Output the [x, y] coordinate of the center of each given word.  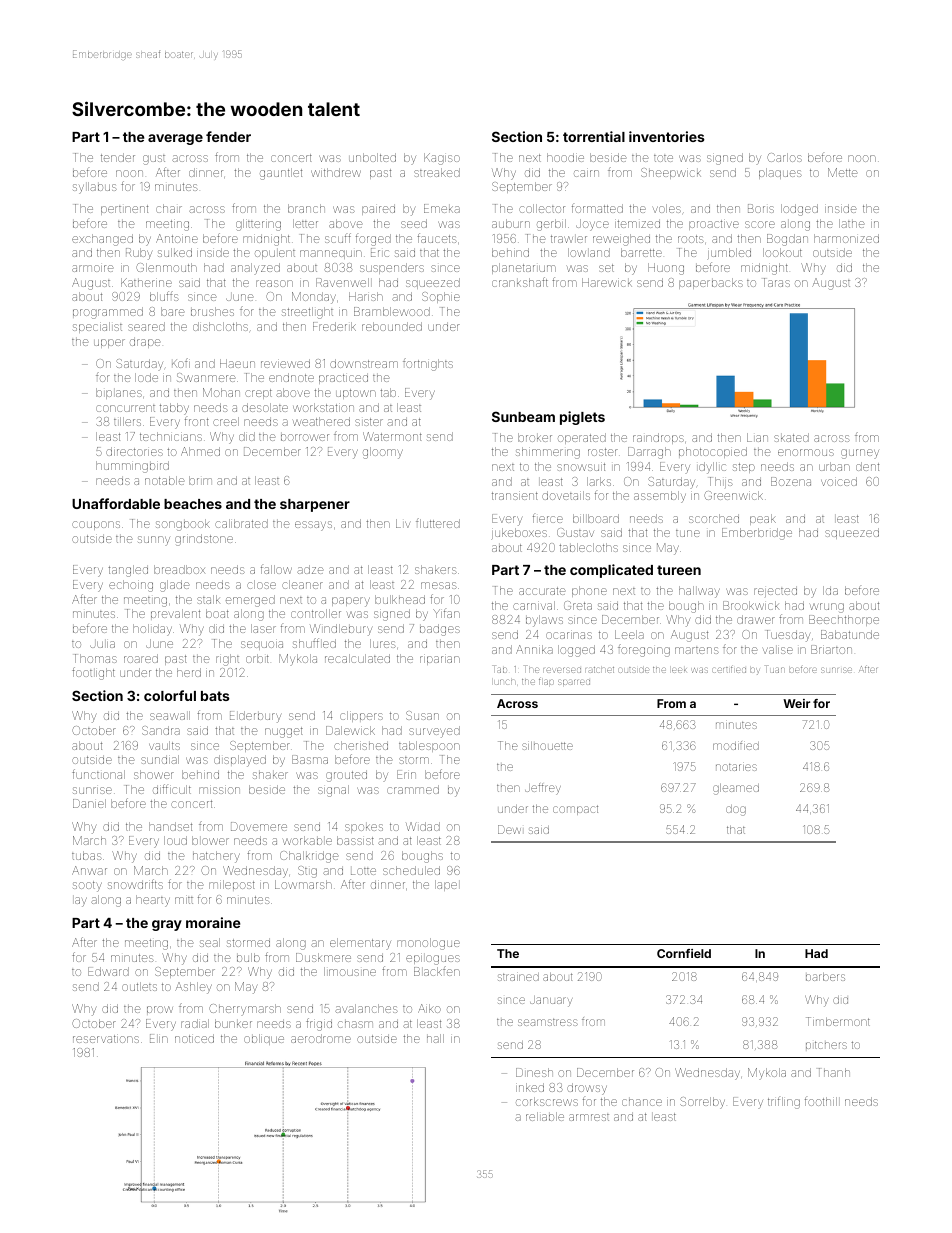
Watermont [392, 436]
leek [679, 670]
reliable [545, 1116]
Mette [842, 172]
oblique [264, 1039]
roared [141, 658]
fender [228, 136]
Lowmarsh [303, 884]
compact [575, 810]
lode [146, 377]
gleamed [736, 789]
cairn [586, 173]
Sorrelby [702, 1103]
